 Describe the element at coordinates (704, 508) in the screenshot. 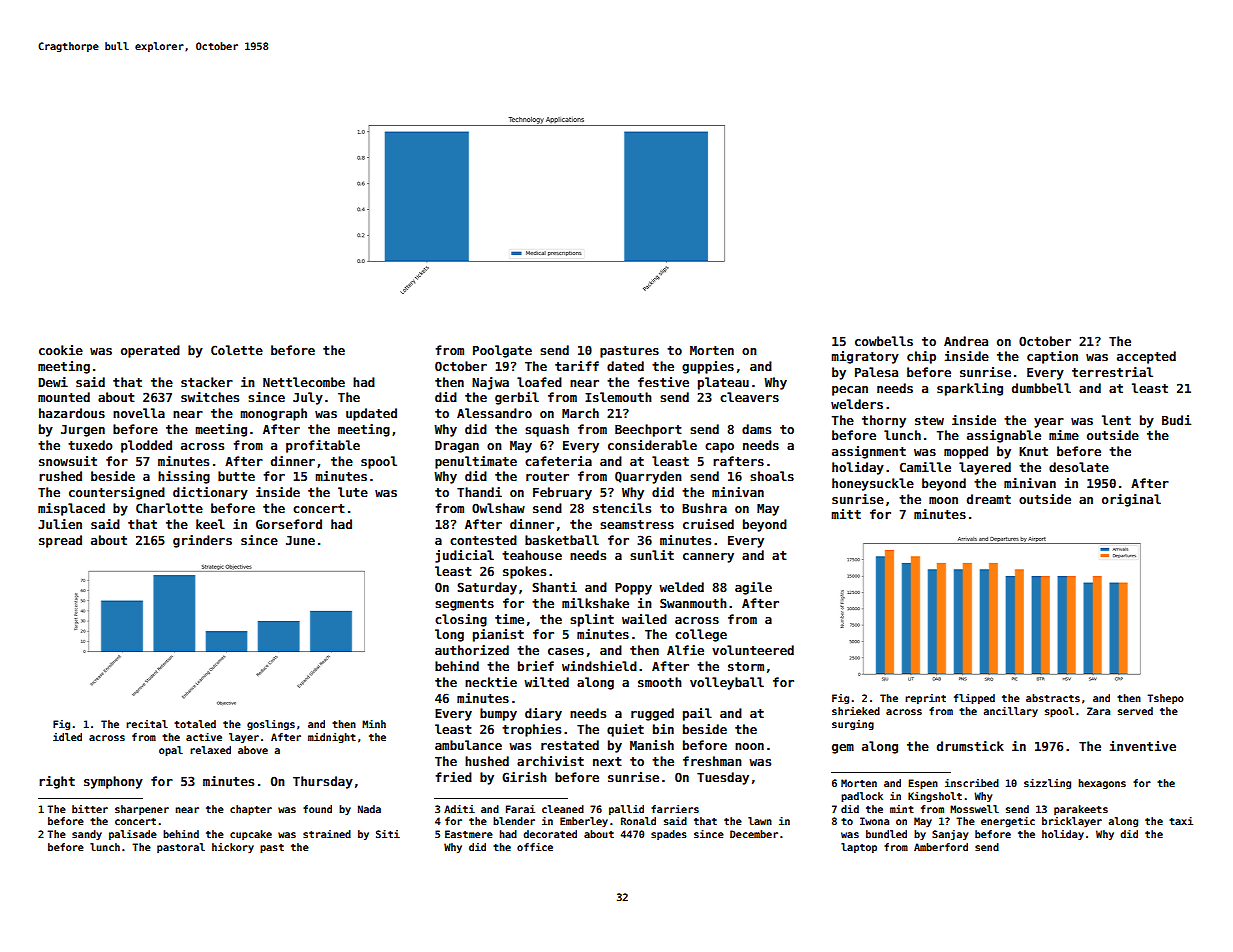

I see `Bushra` at that location.
